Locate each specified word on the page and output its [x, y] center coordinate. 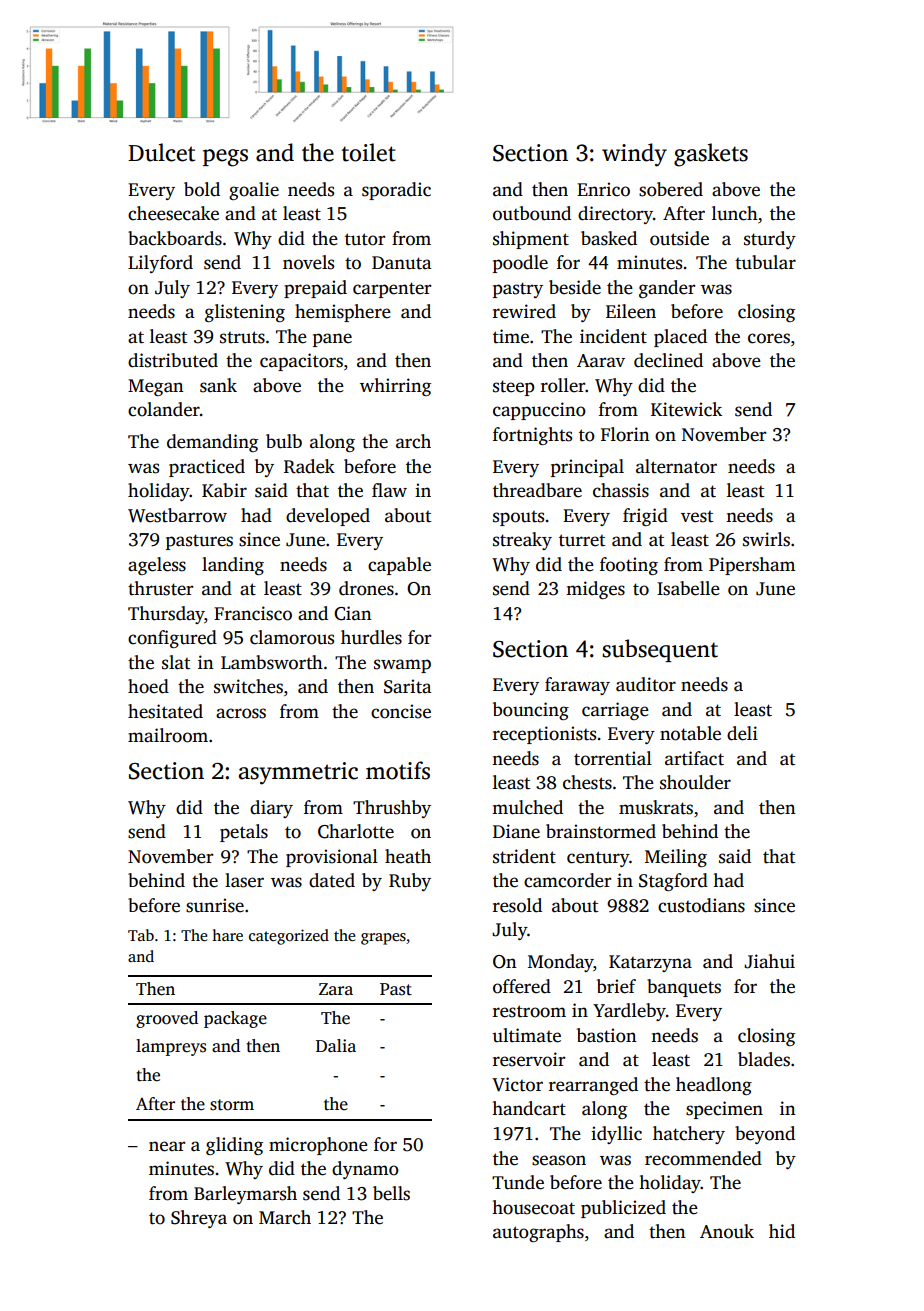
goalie [254, 191]
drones [366, 588]
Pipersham [752, 566]
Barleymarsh [245, 1195]
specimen [724, 1110]
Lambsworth [272, 662]
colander [164, 409]
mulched [527, 807]
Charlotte [356, 831]
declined [668, 360]
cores [769, 338]
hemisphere [343, 313]
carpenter [392, 290]
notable [690, 733]
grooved [167, 1019]
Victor [517, 1084]
